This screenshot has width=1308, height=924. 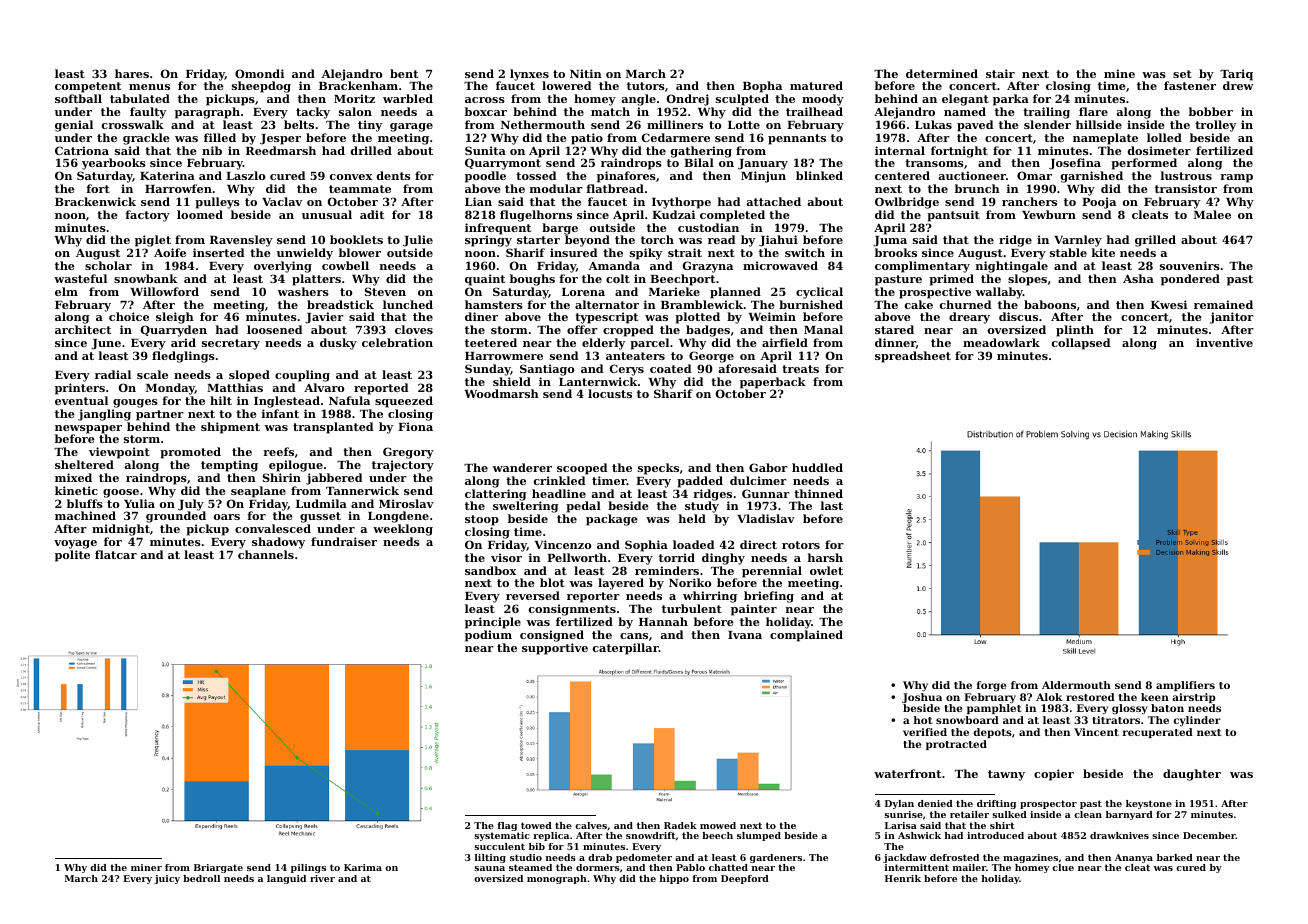 I want to click on reporter, so click(x=593, y=597).
